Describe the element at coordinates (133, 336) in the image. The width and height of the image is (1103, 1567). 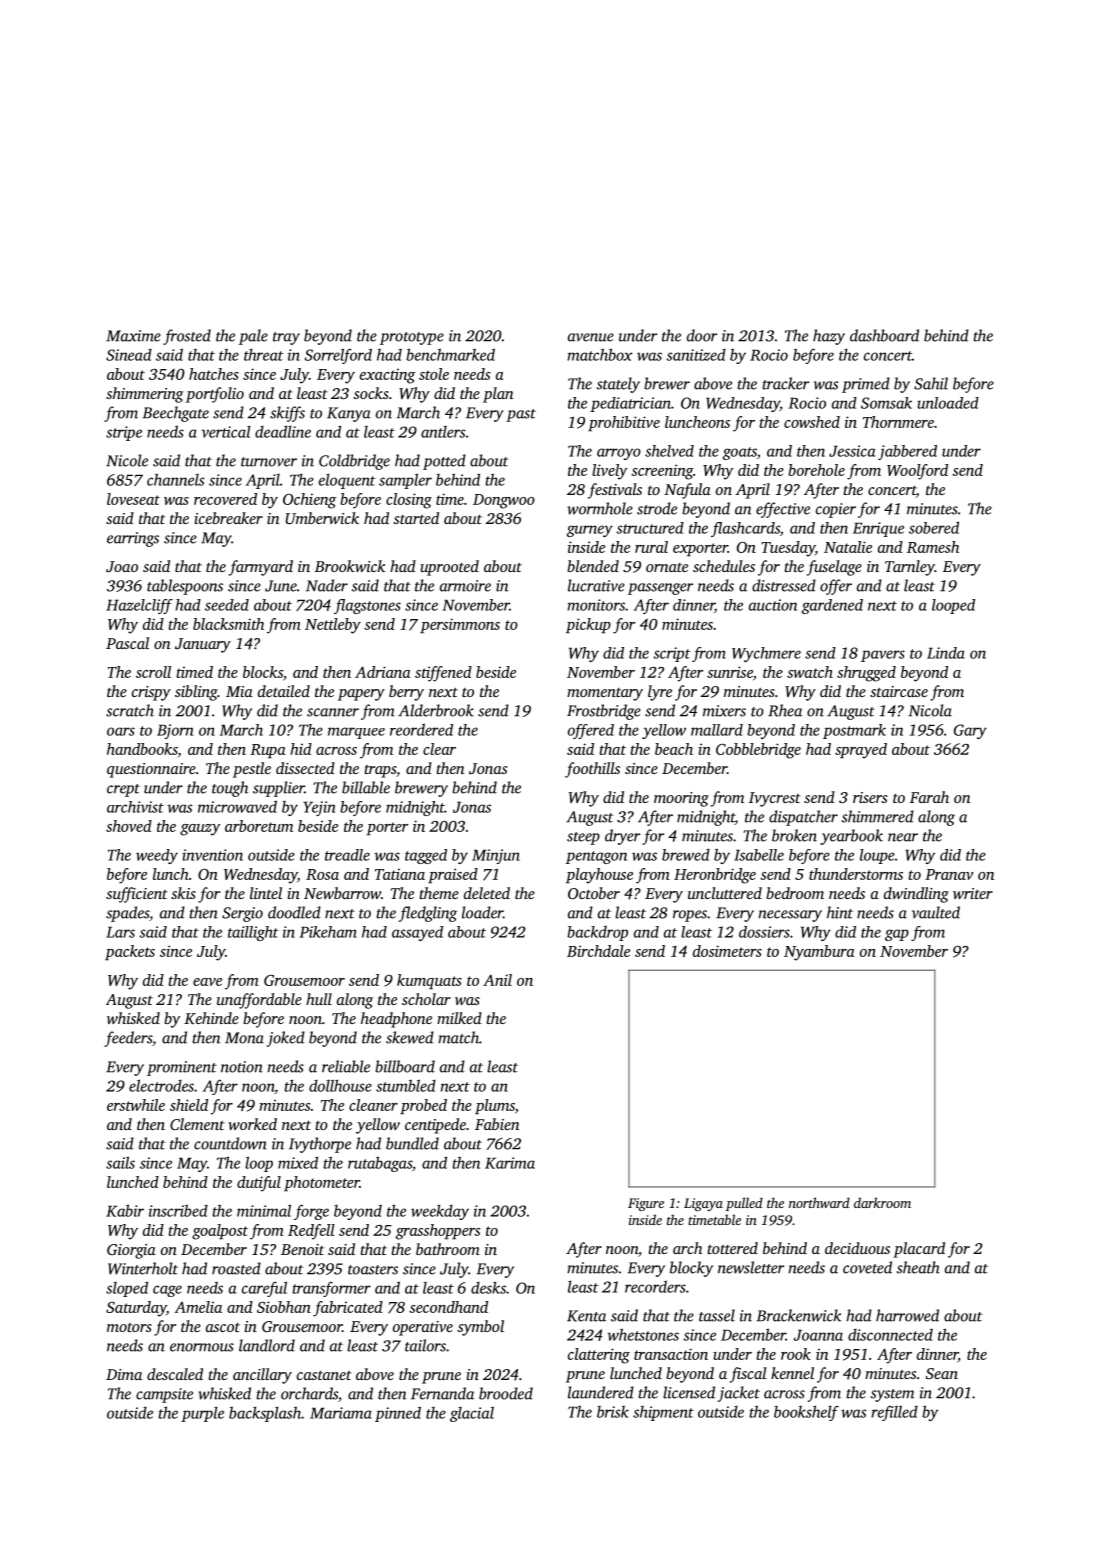
I see `Maxime` at that location.
